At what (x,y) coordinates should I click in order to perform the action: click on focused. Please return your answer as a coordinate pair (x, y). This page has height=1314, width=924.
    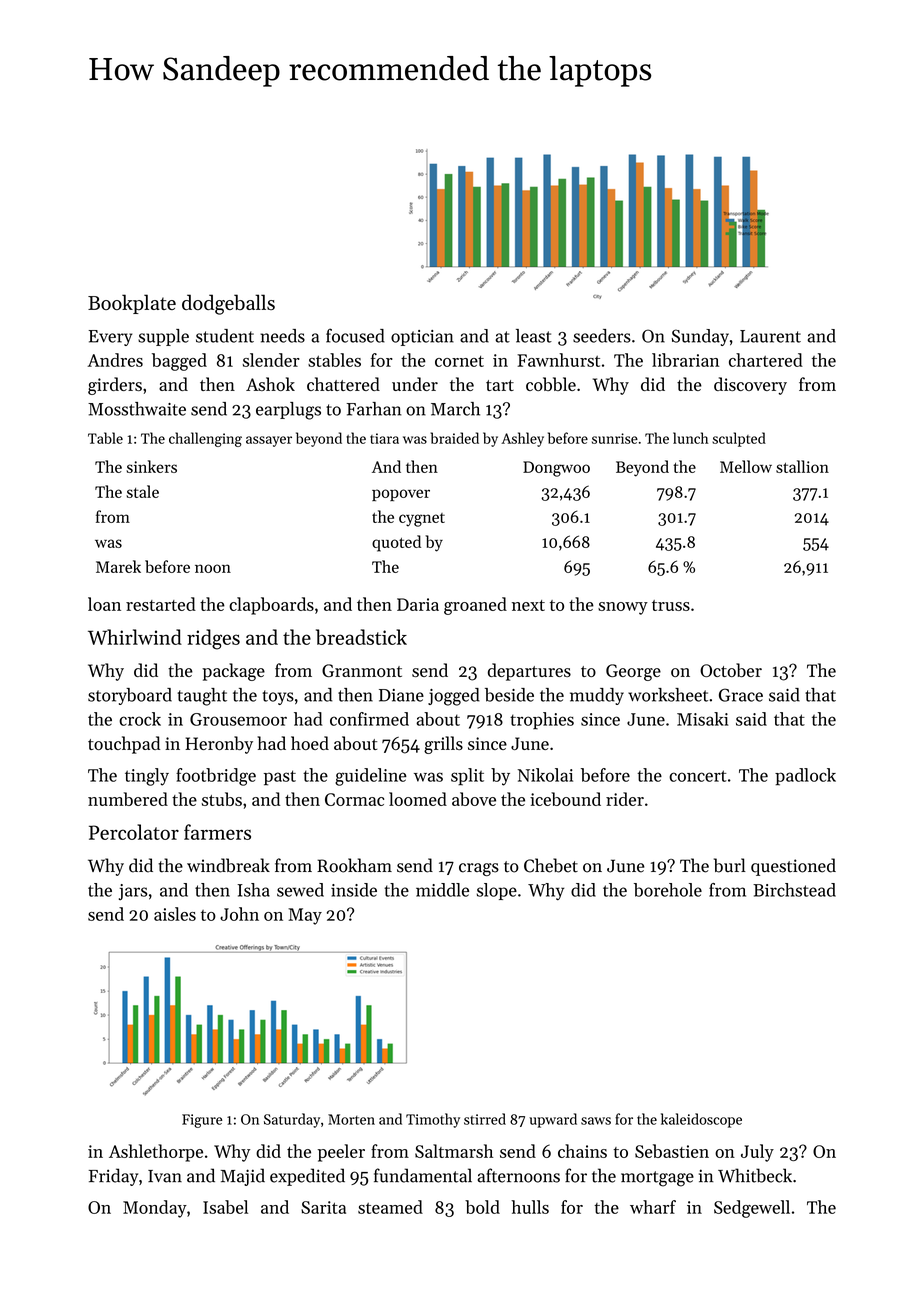
    Looking at the image, I should click on (355, 335).
